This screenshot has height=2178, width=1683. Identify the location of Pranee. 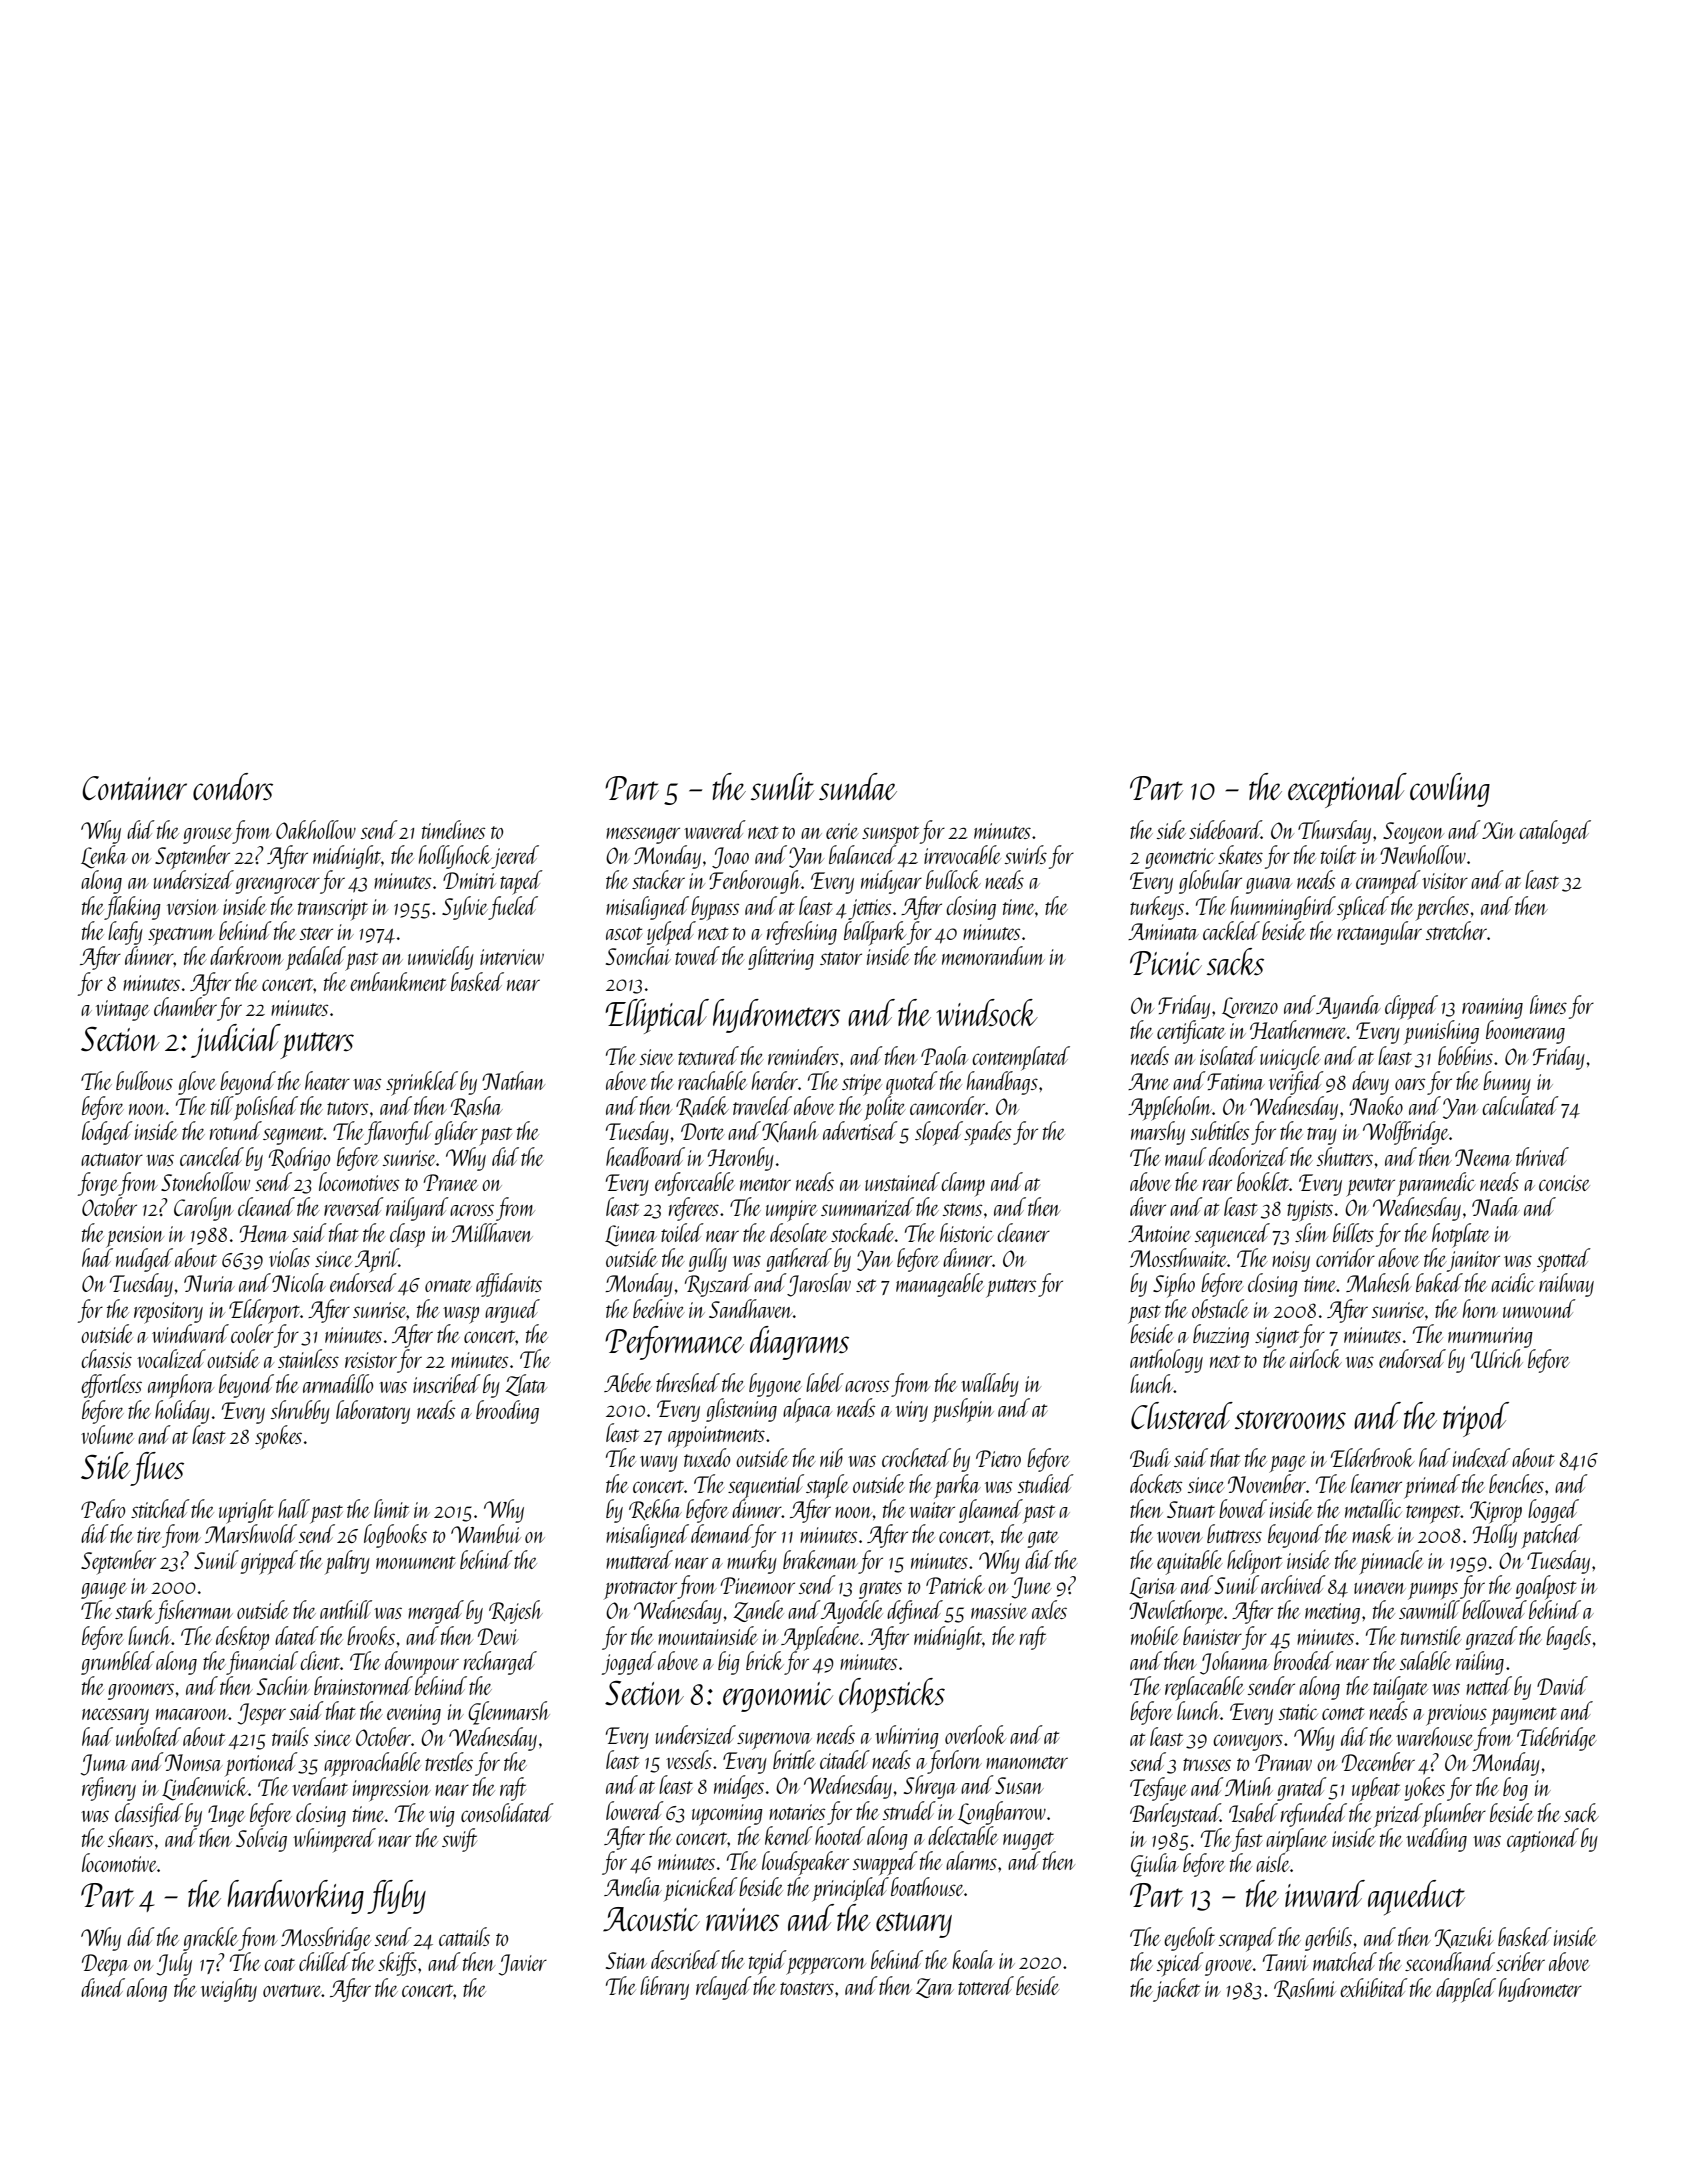
(450, 1182).
